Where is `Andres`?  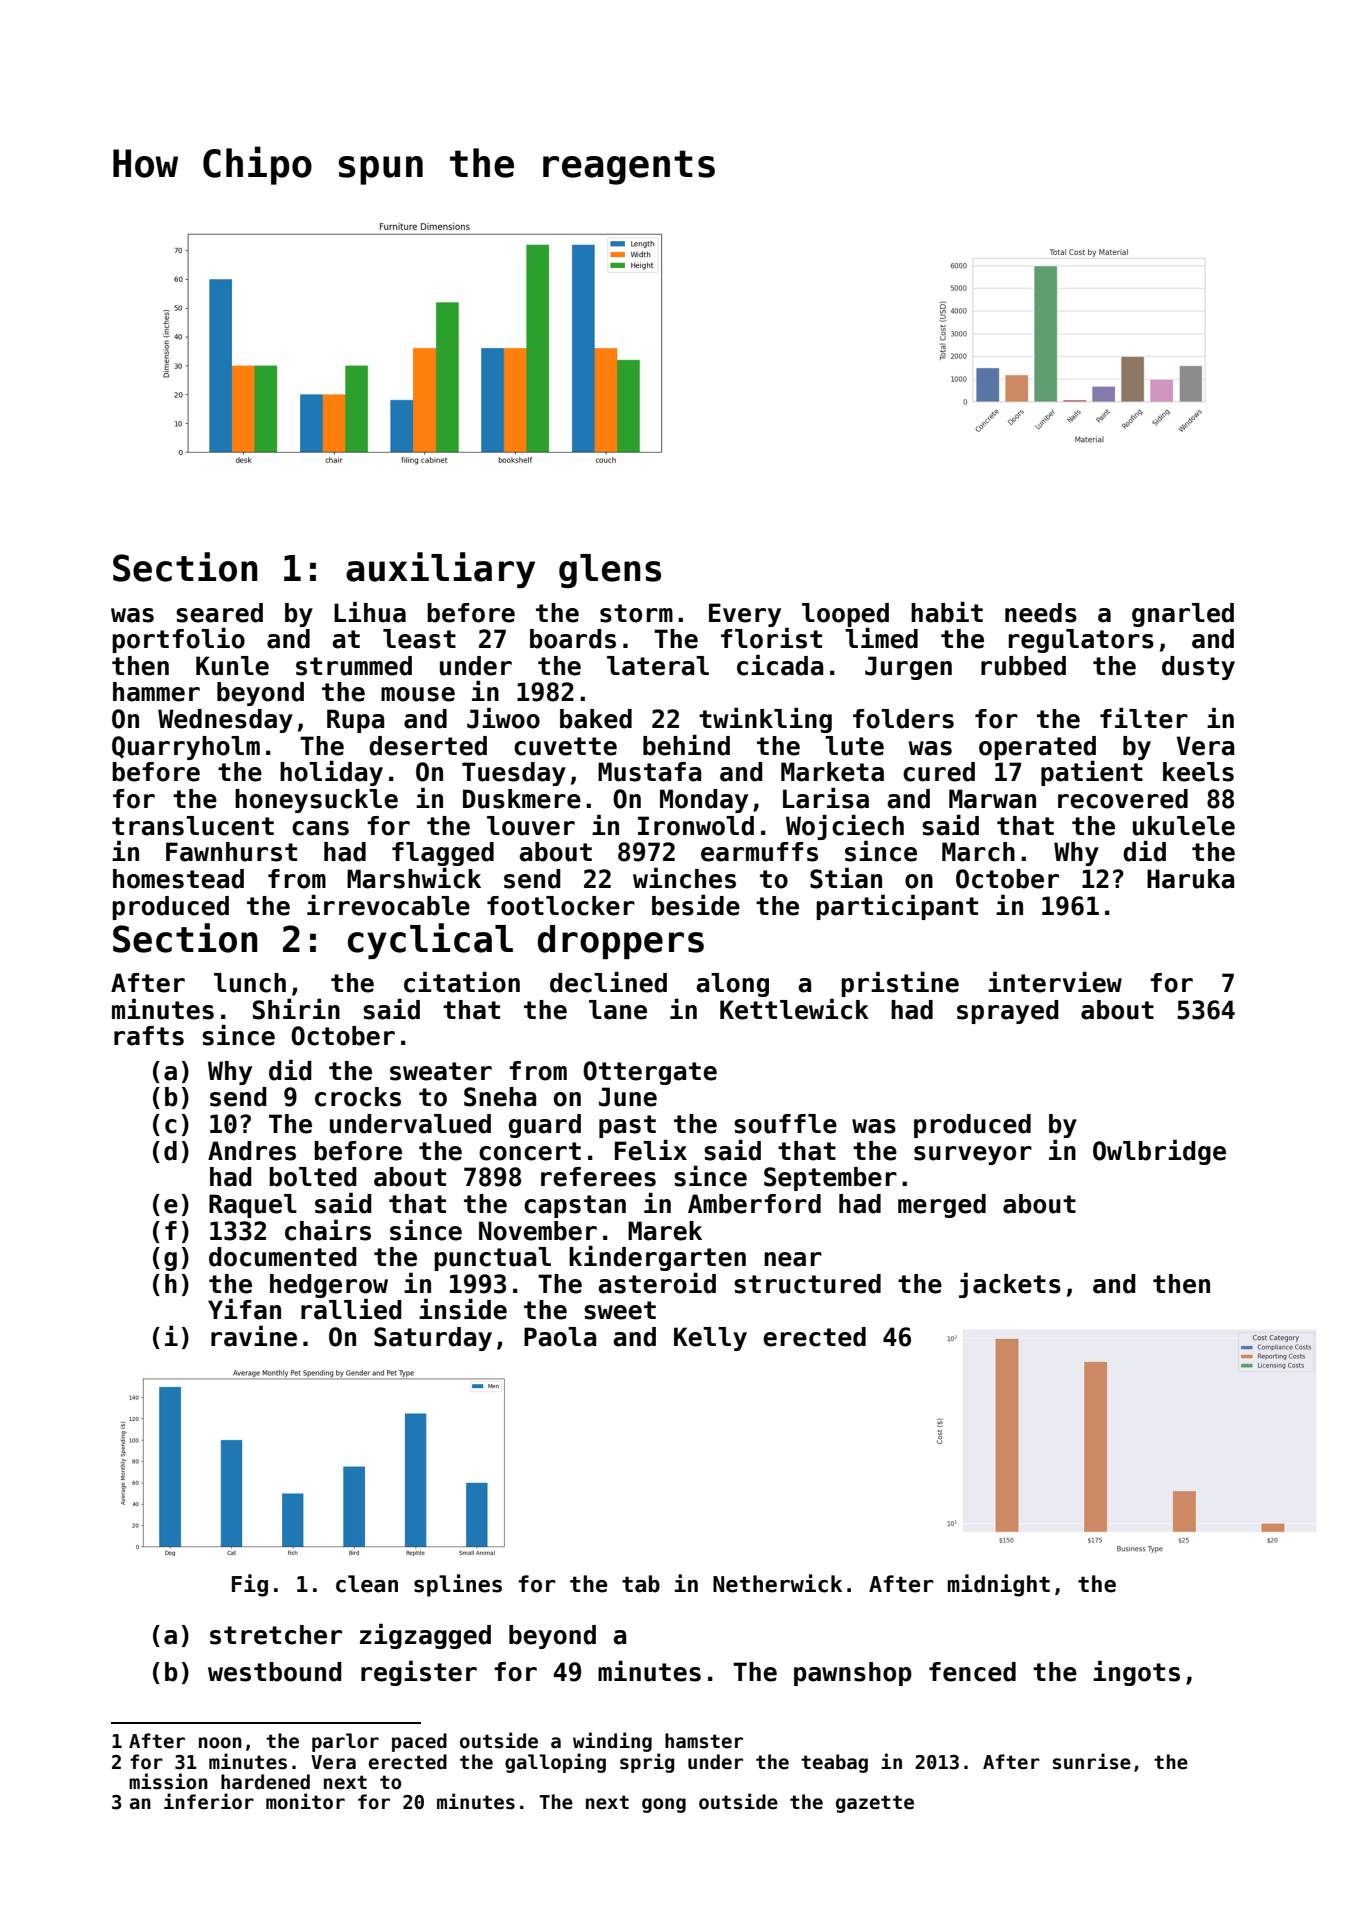 Andres is located at coordinates (252, 1151).
